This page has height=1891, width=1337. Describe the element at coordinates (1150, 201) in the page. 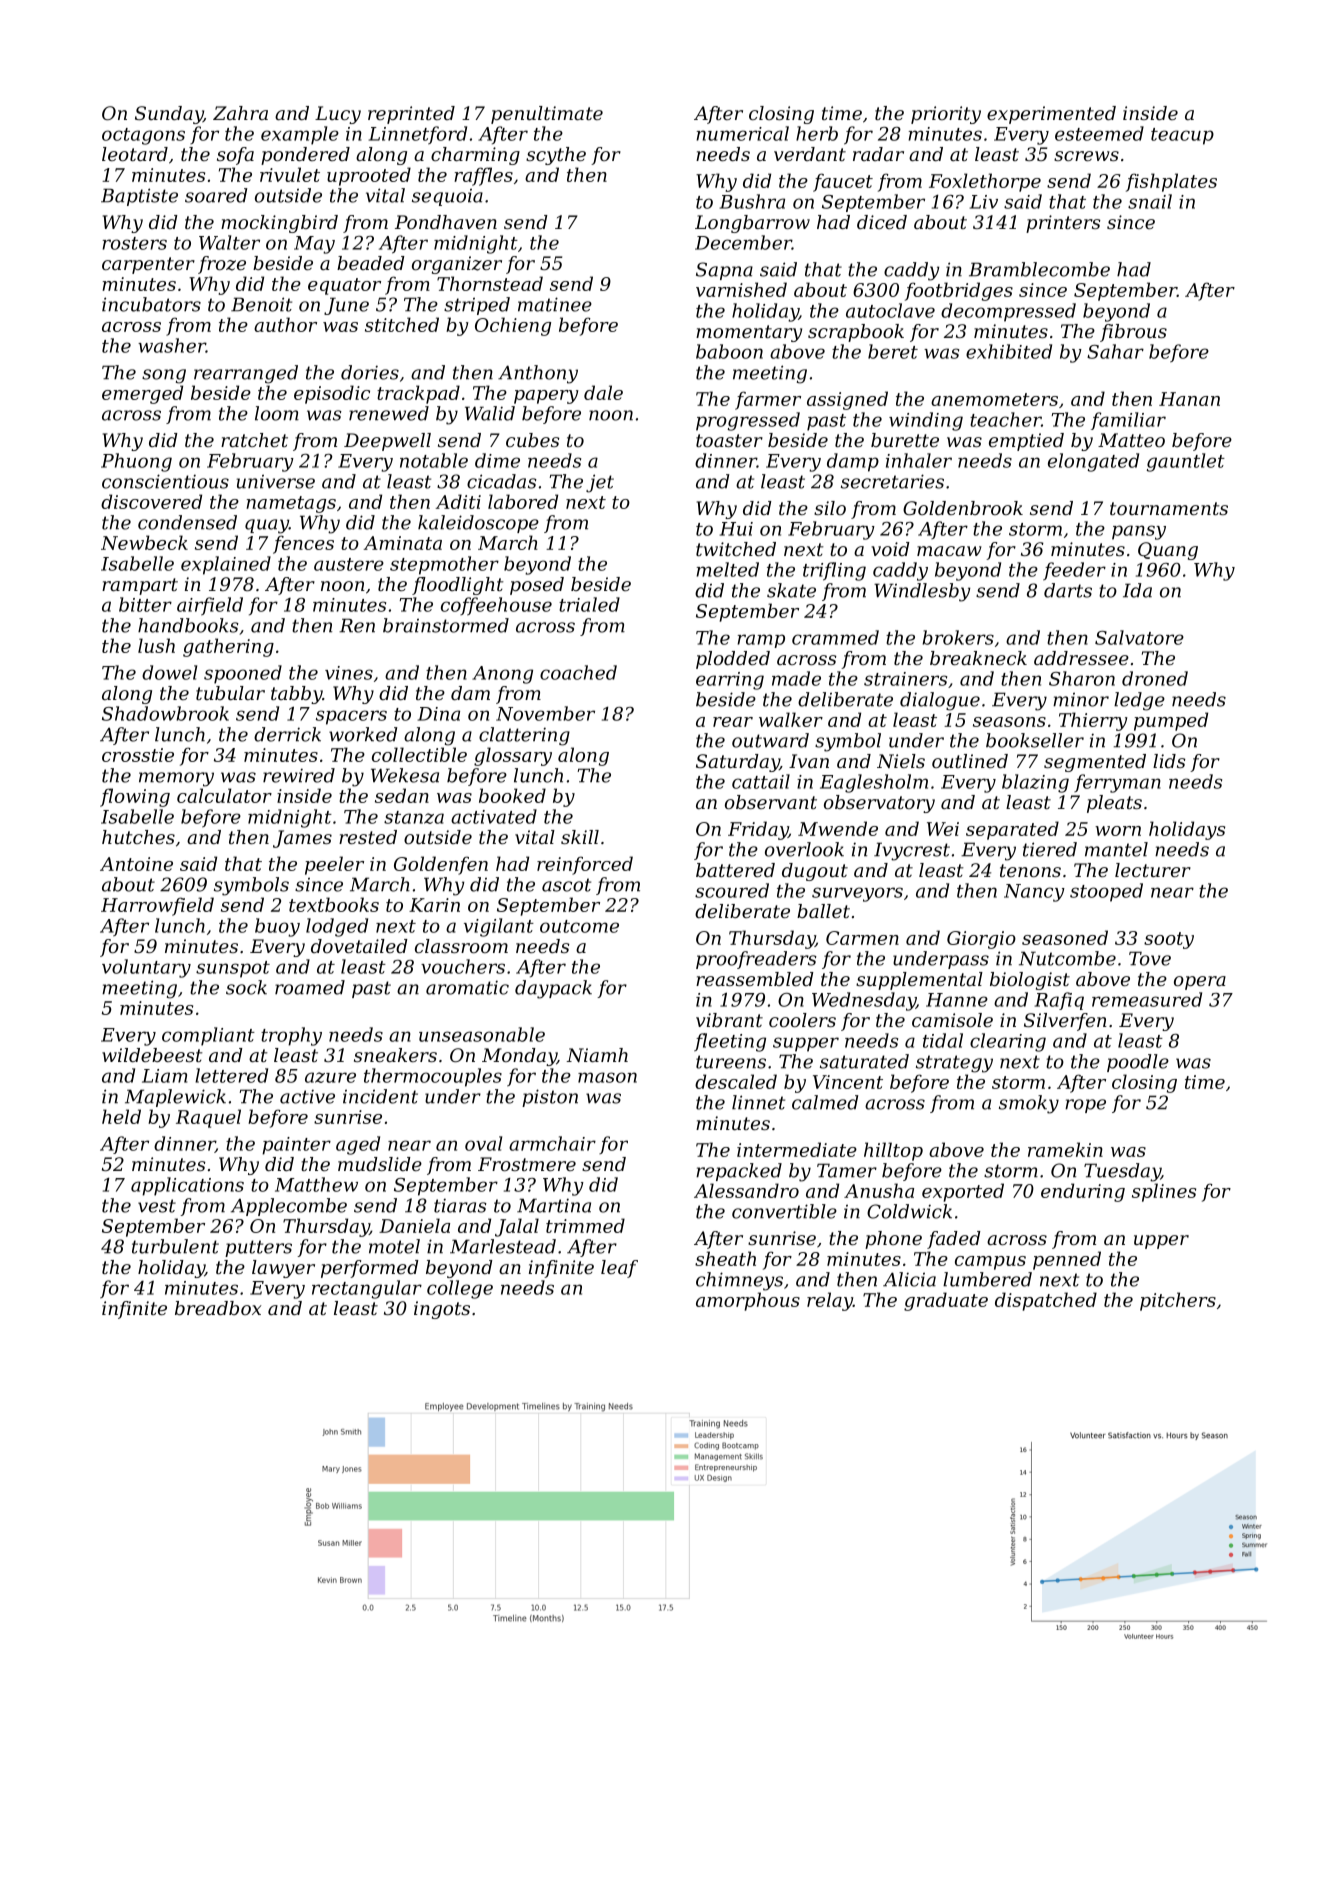

I see `snail` at that location.
